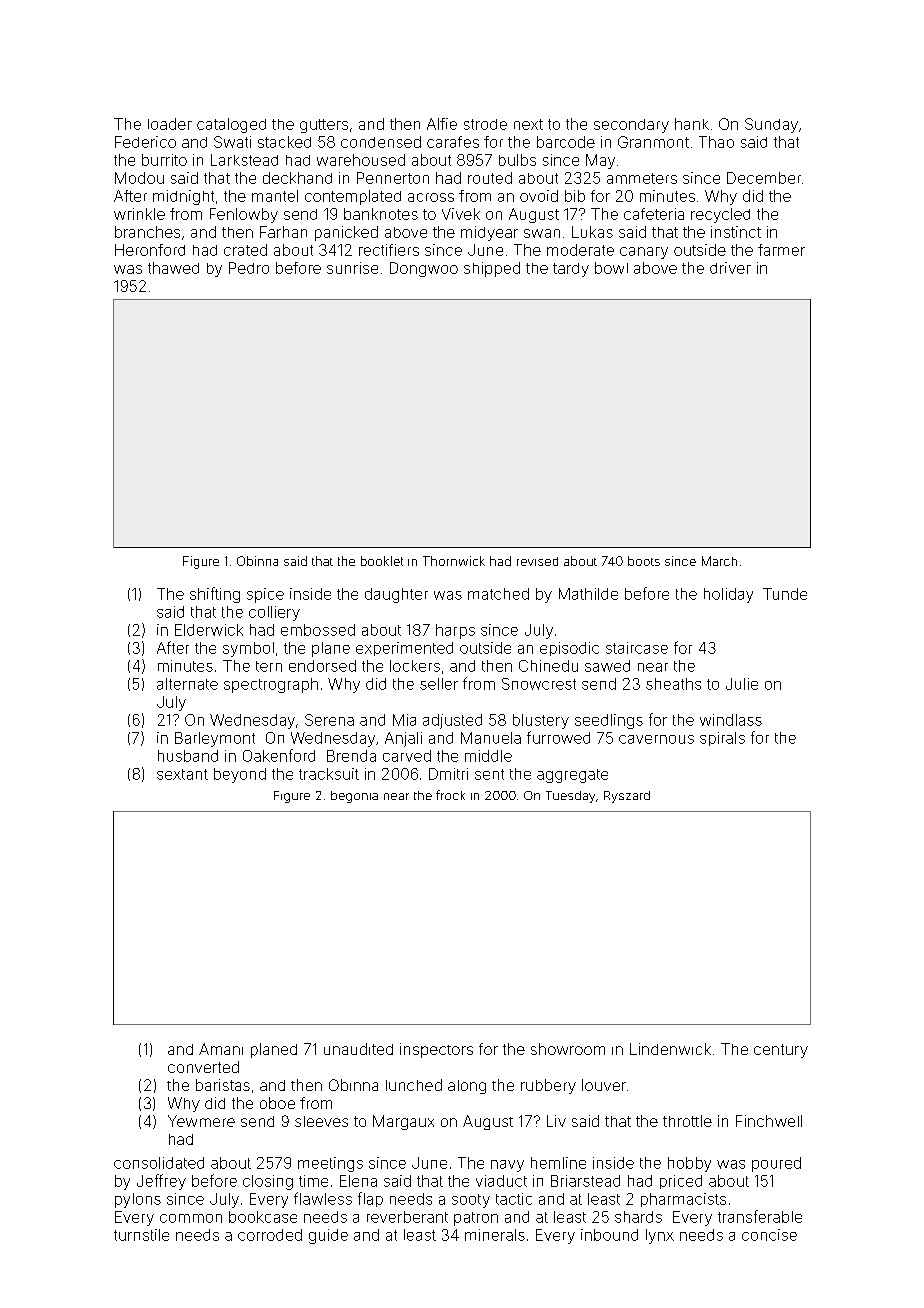  I want to click on booklet, so click(382, 561).
